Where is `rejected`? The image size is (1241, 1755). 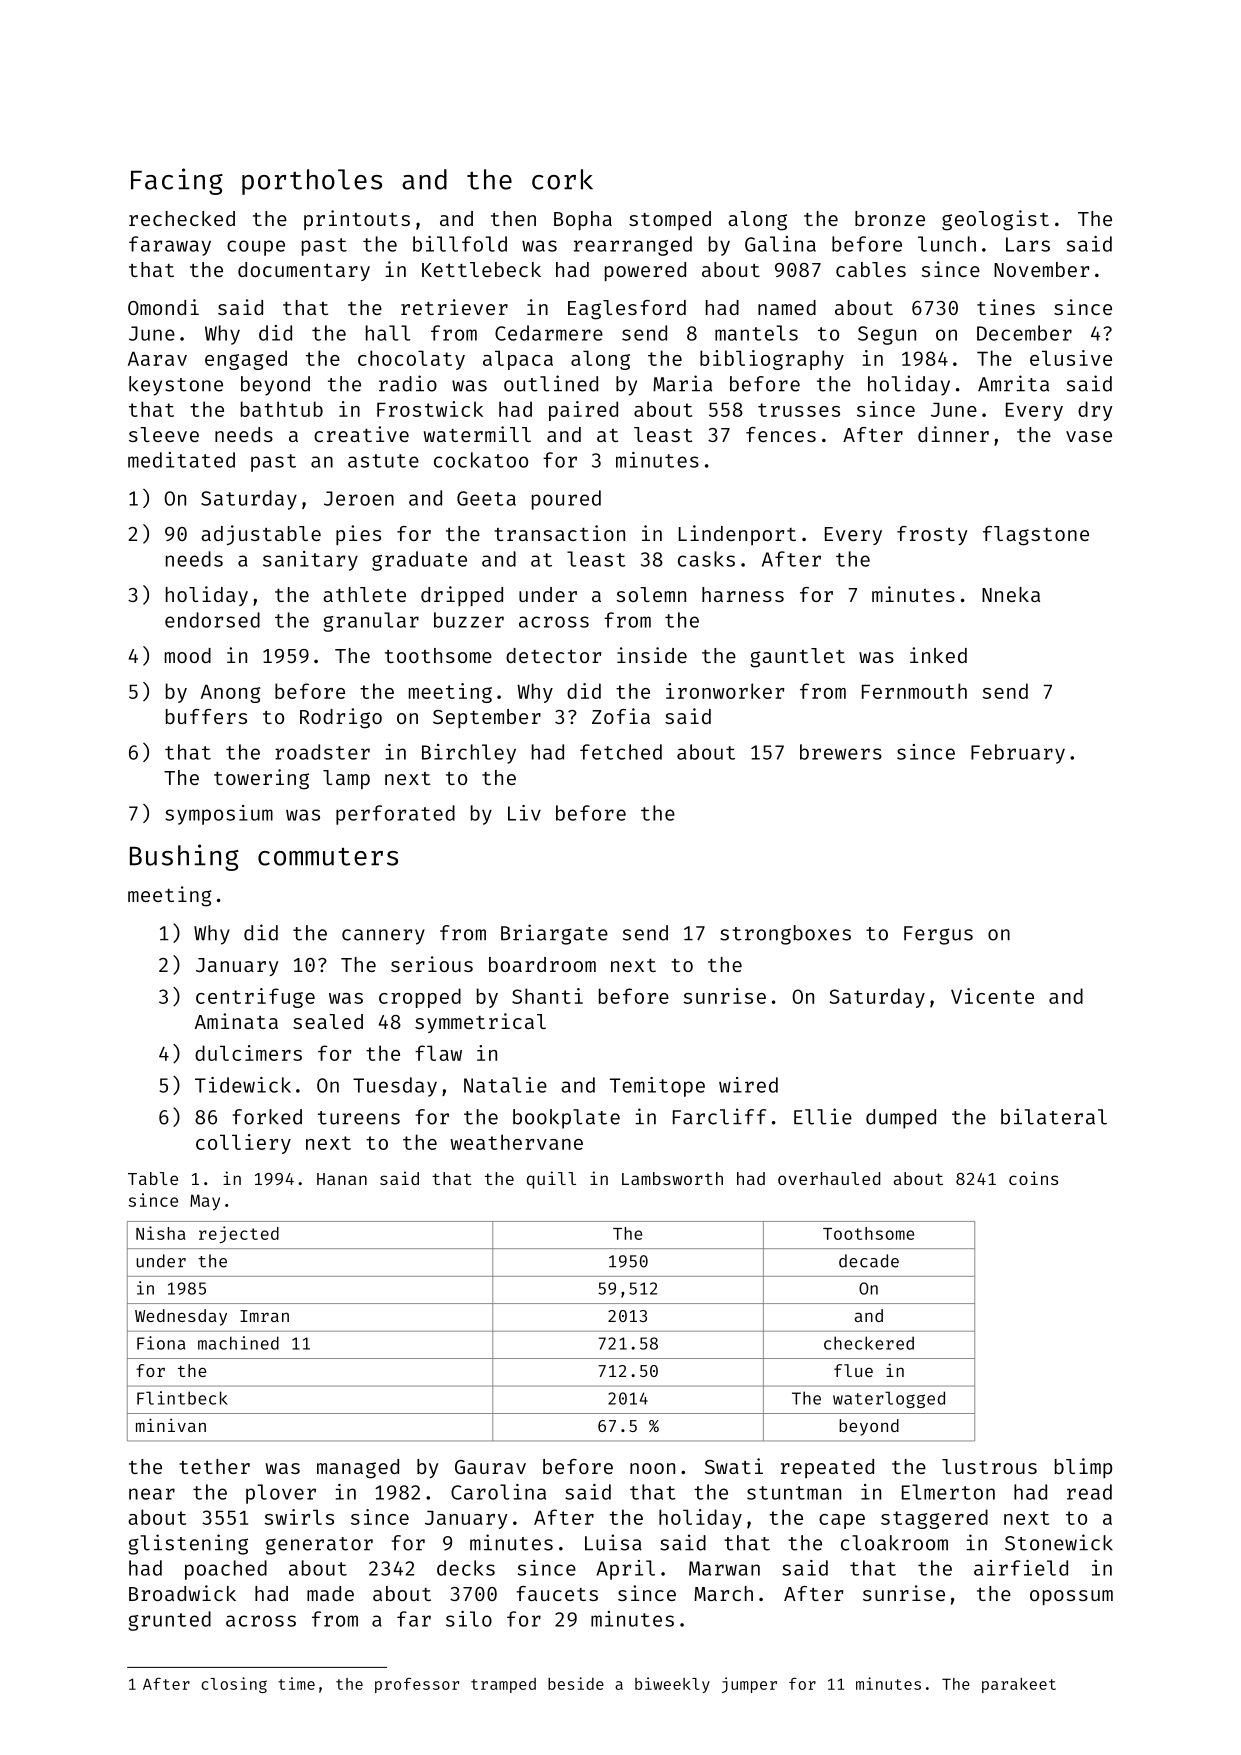 rejected is located at coordinates (239, 1235).
